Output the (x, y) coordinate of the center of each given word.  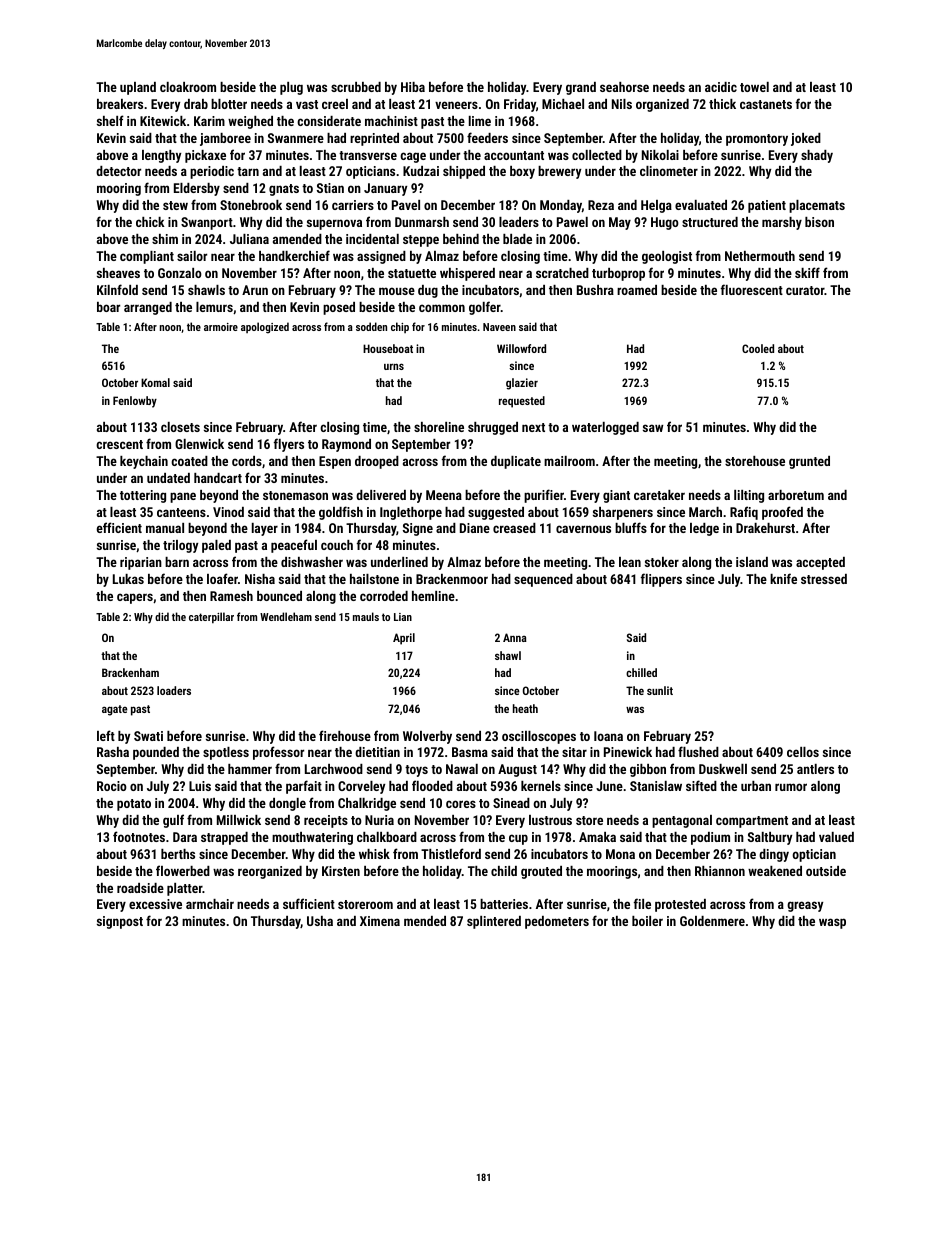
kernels (541, 786)
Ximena (380, 921)
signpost (120, 922)
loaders (174, 690)
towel (754, 87)
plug (291, 88)
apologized (265, 328)
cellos (803, 752)
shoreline (439, 427)
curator (805, 290)
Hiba (413, 87)
